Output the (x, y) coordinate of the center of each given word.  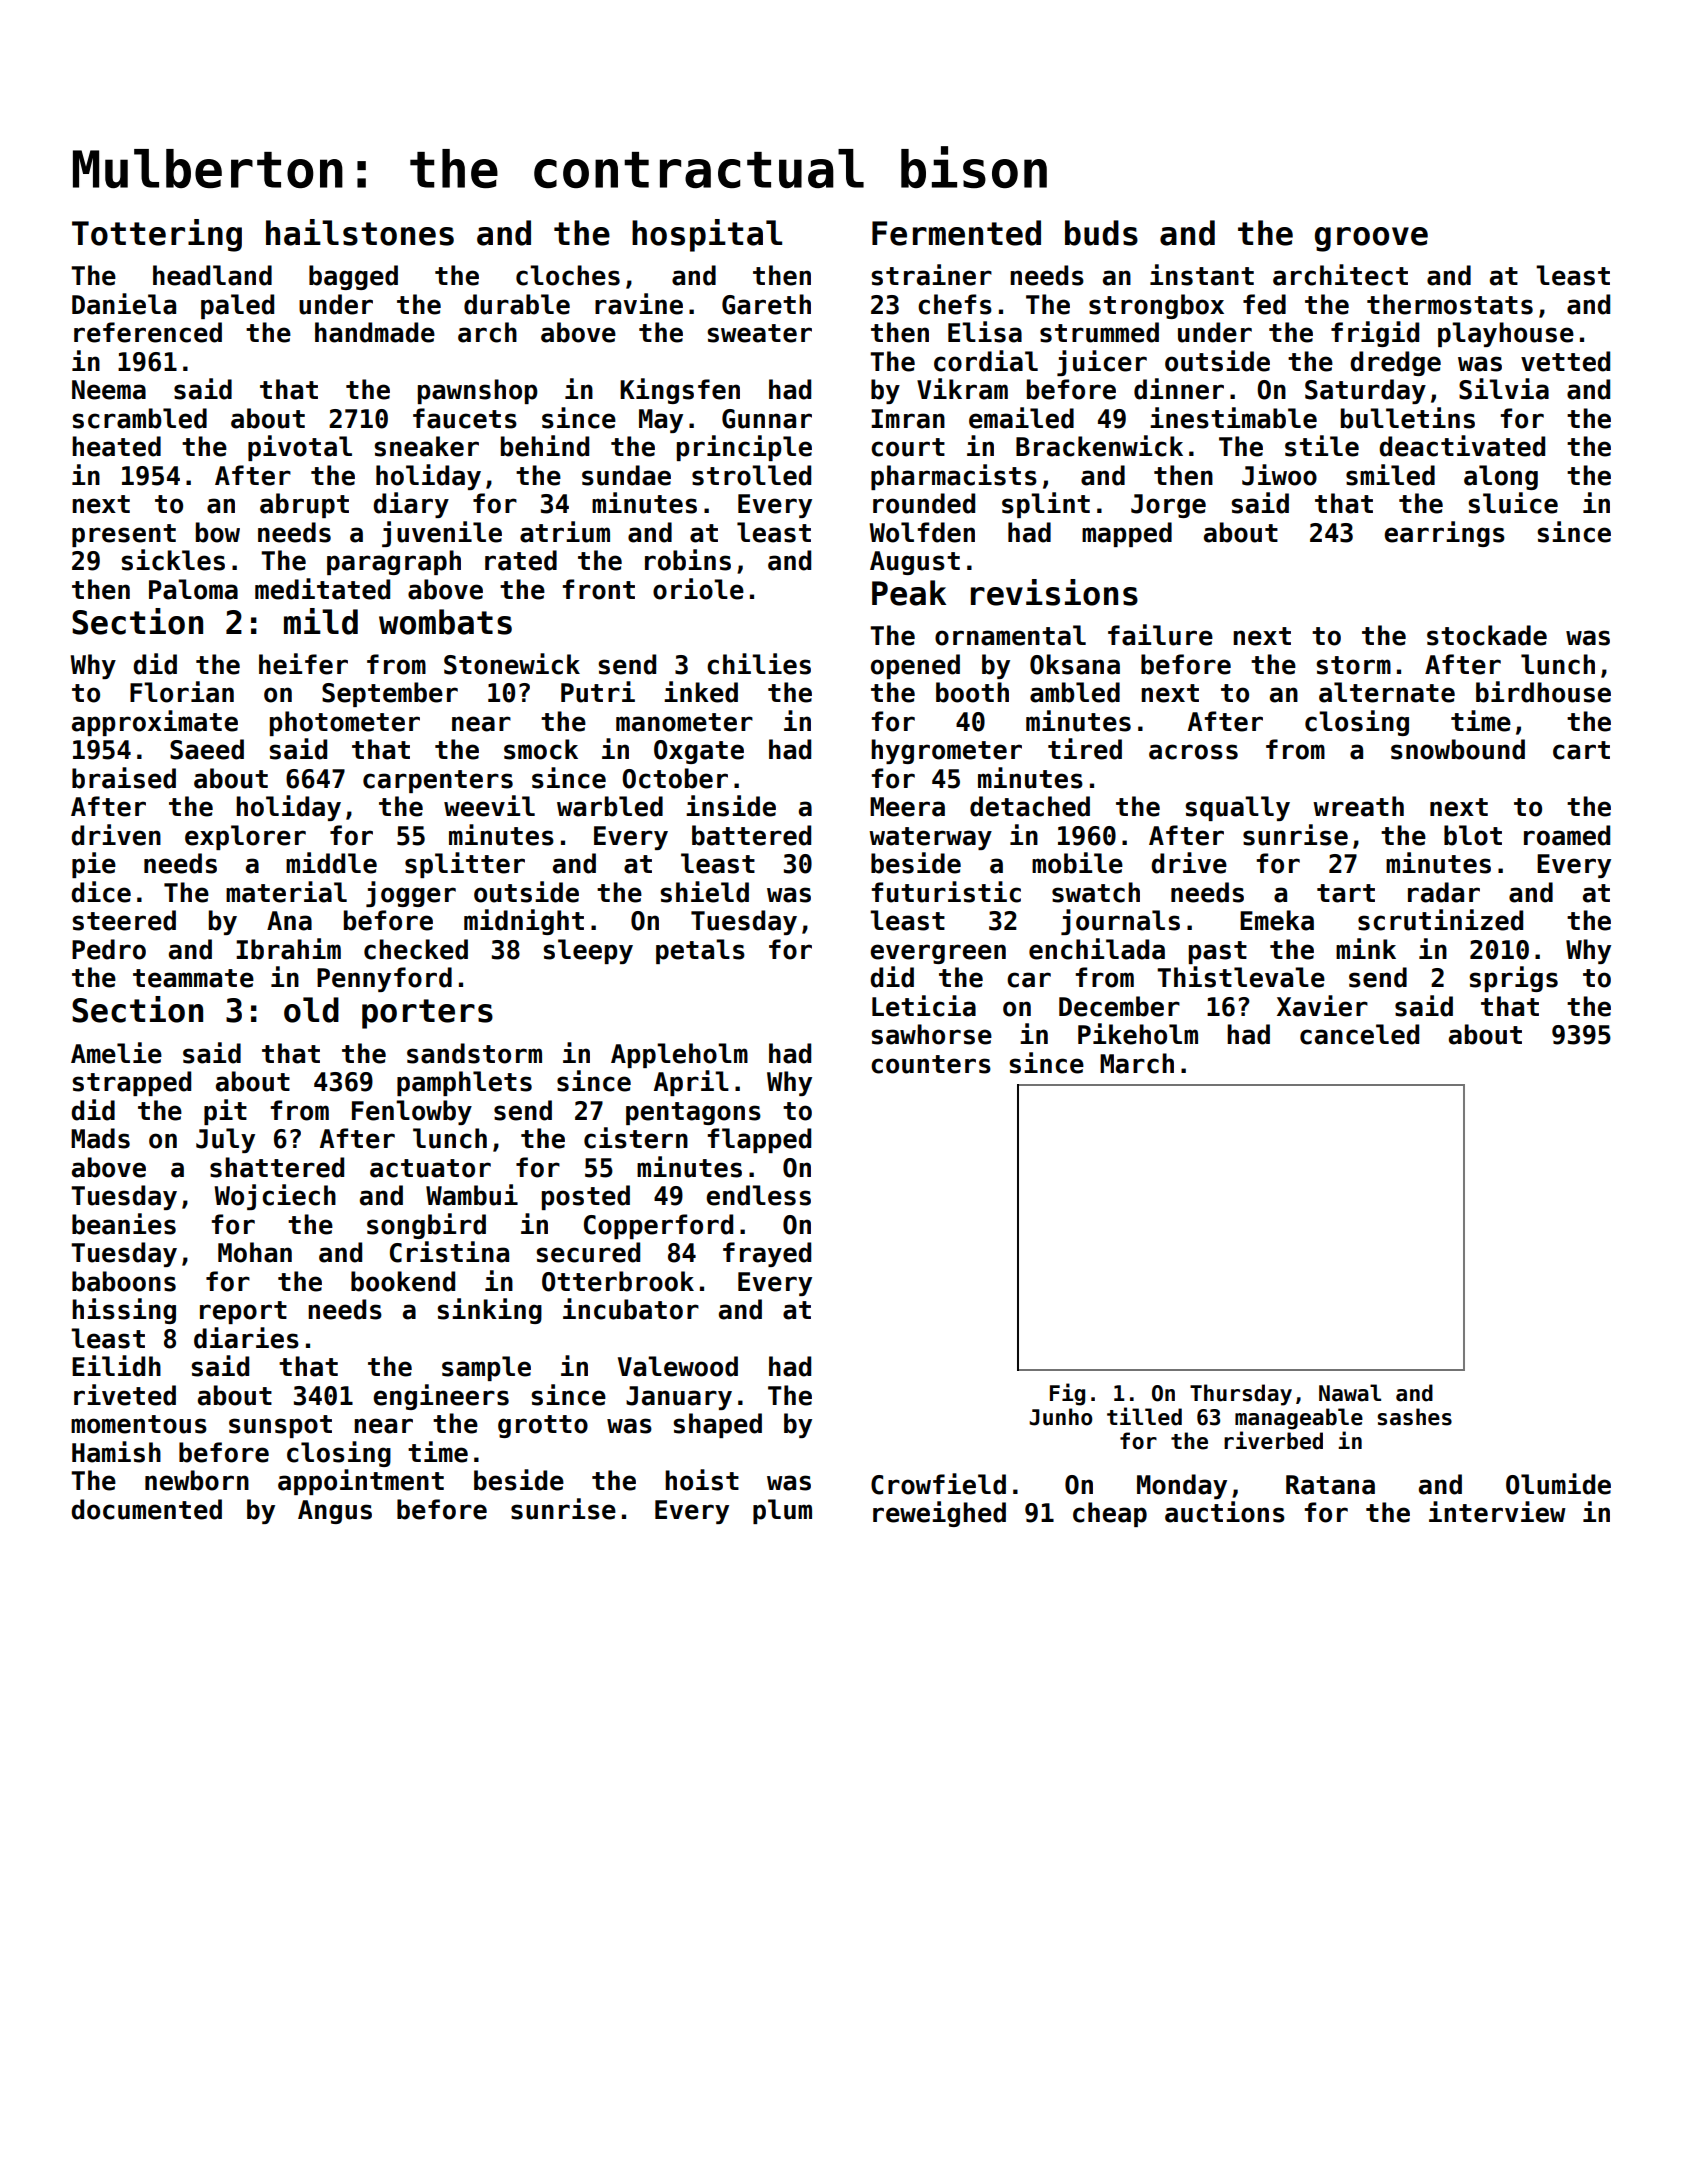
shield (705, 892)
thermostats (1450, 304)
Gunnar (767, 419)
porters (427, 1014)
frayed (767, 1254)
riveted (125, 1395)
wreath (1358, 806)
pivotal (300, 448)
